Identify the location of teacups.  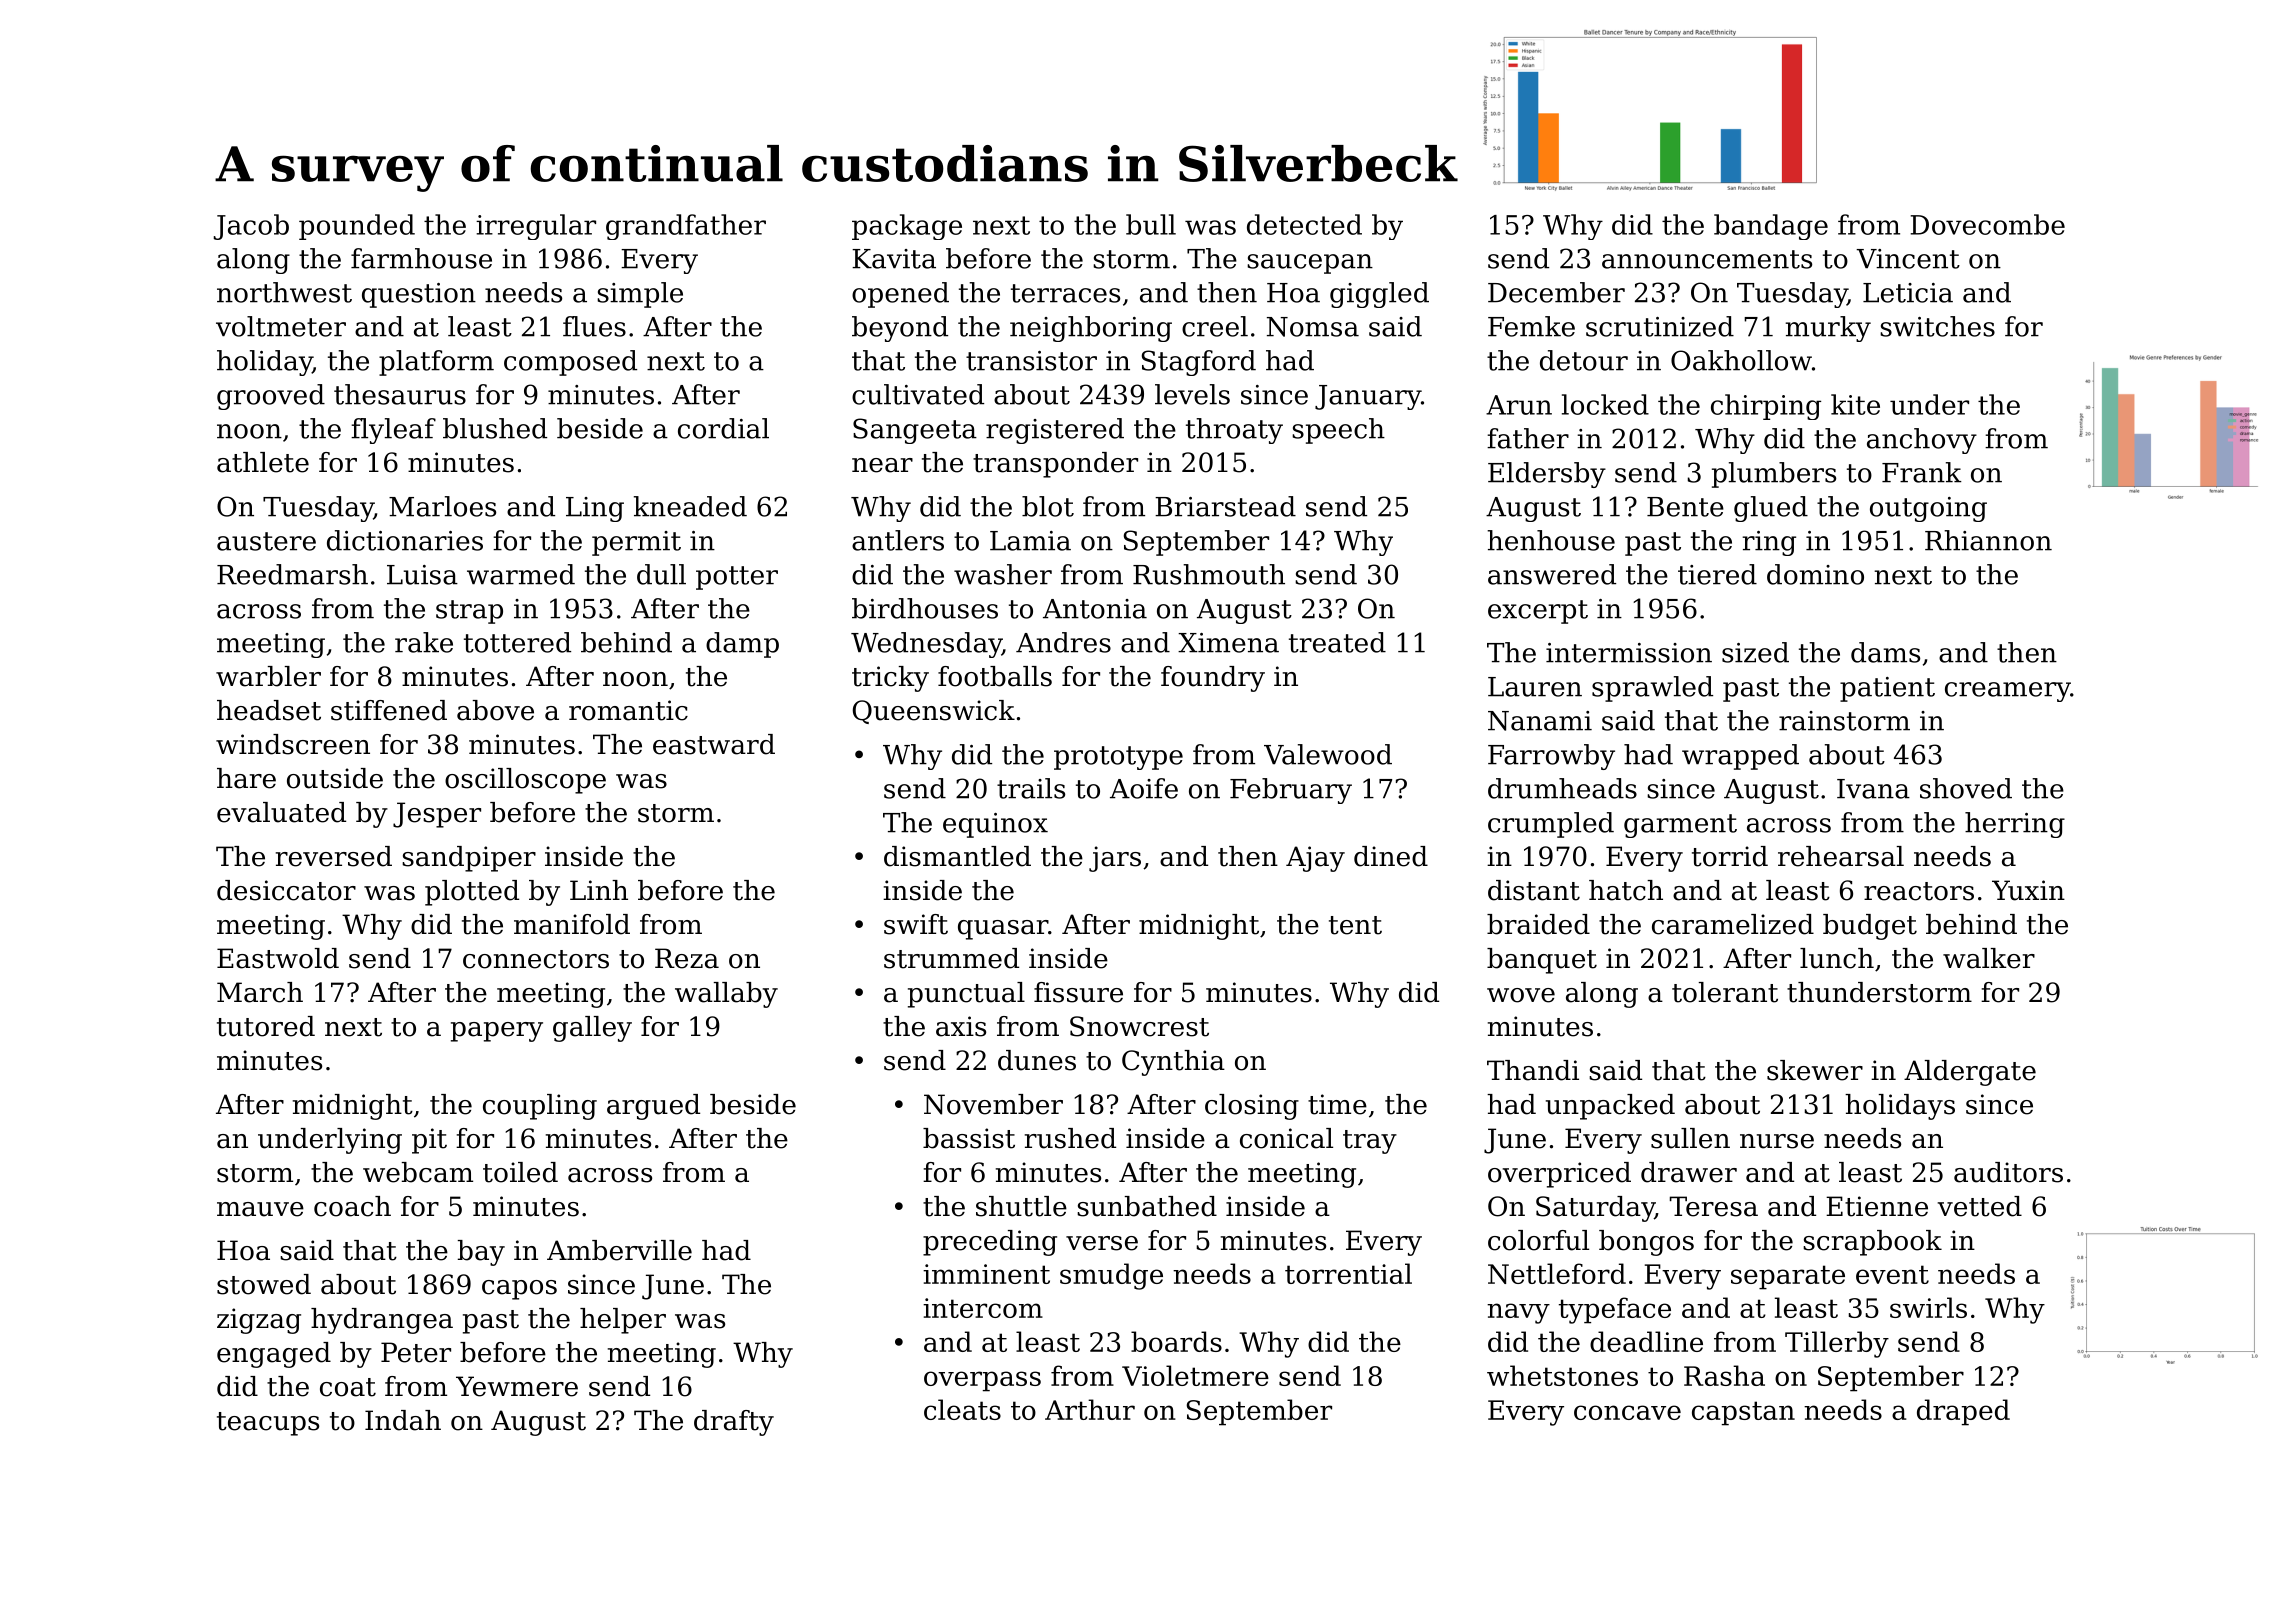
(268, 1424).
